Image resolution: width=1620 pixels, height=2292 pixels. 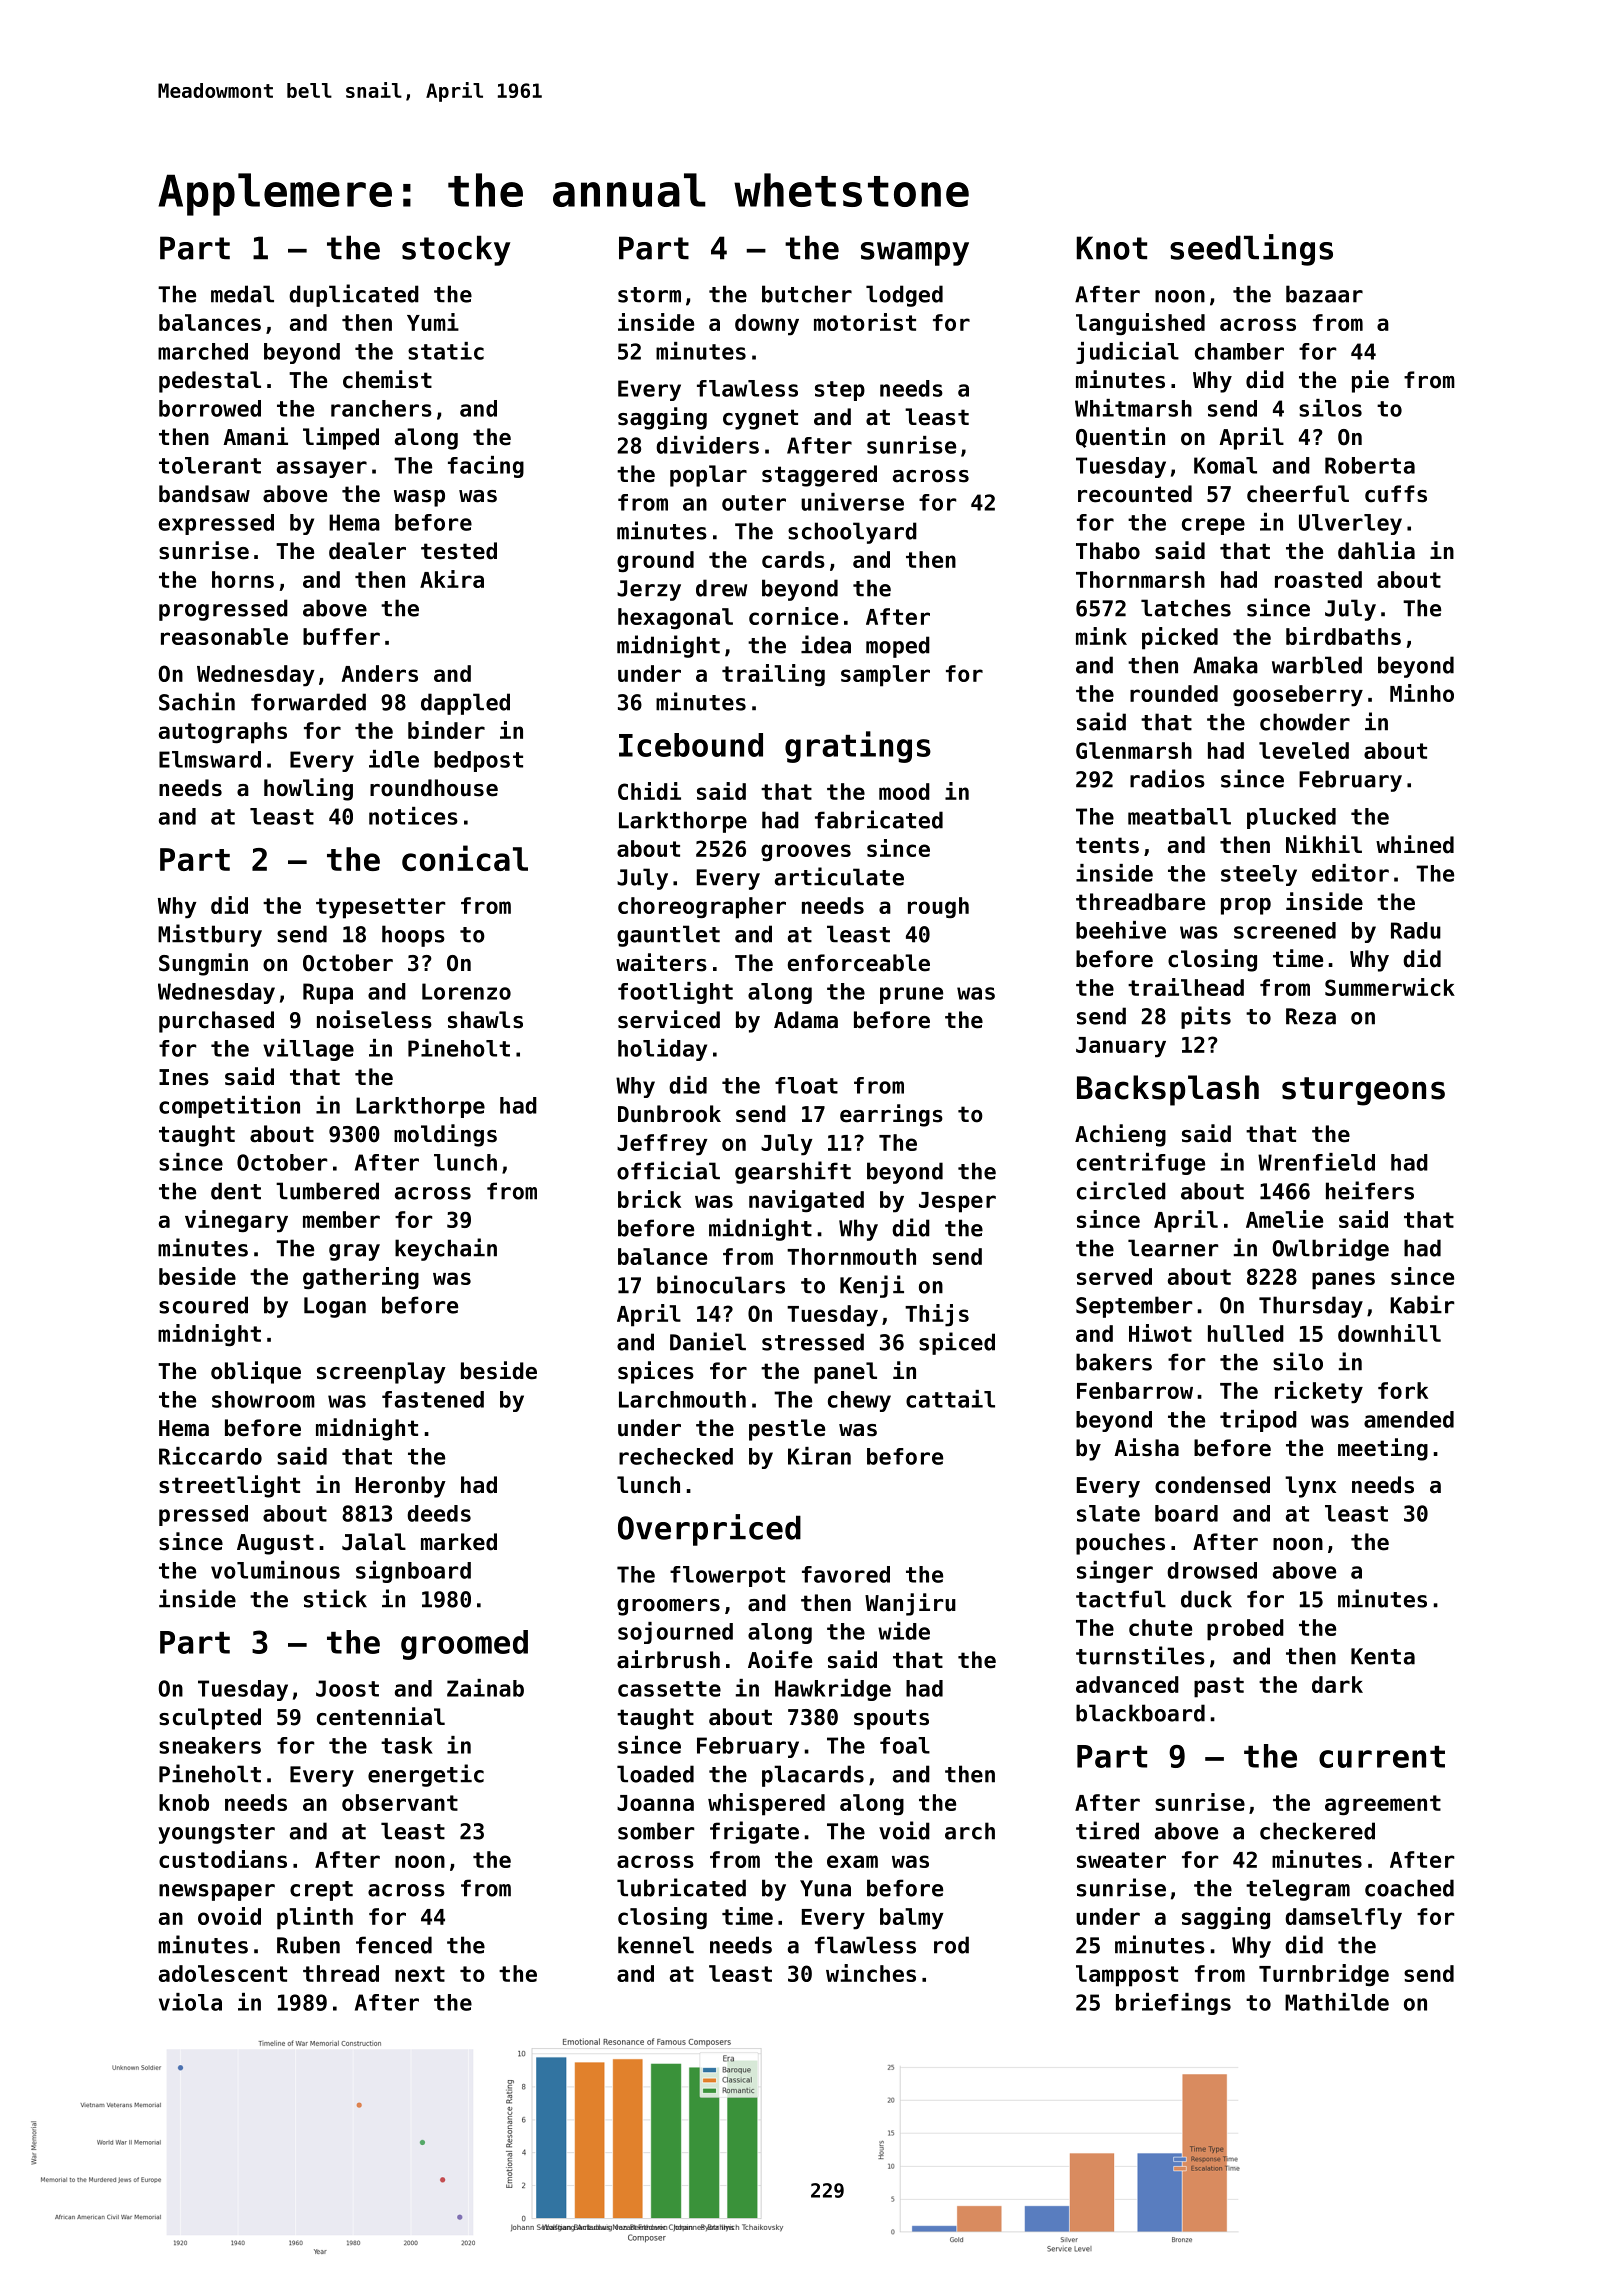 What do you see at coordinates (840, 391) in the image?
I see `step` at bounding box center [840, 391].
